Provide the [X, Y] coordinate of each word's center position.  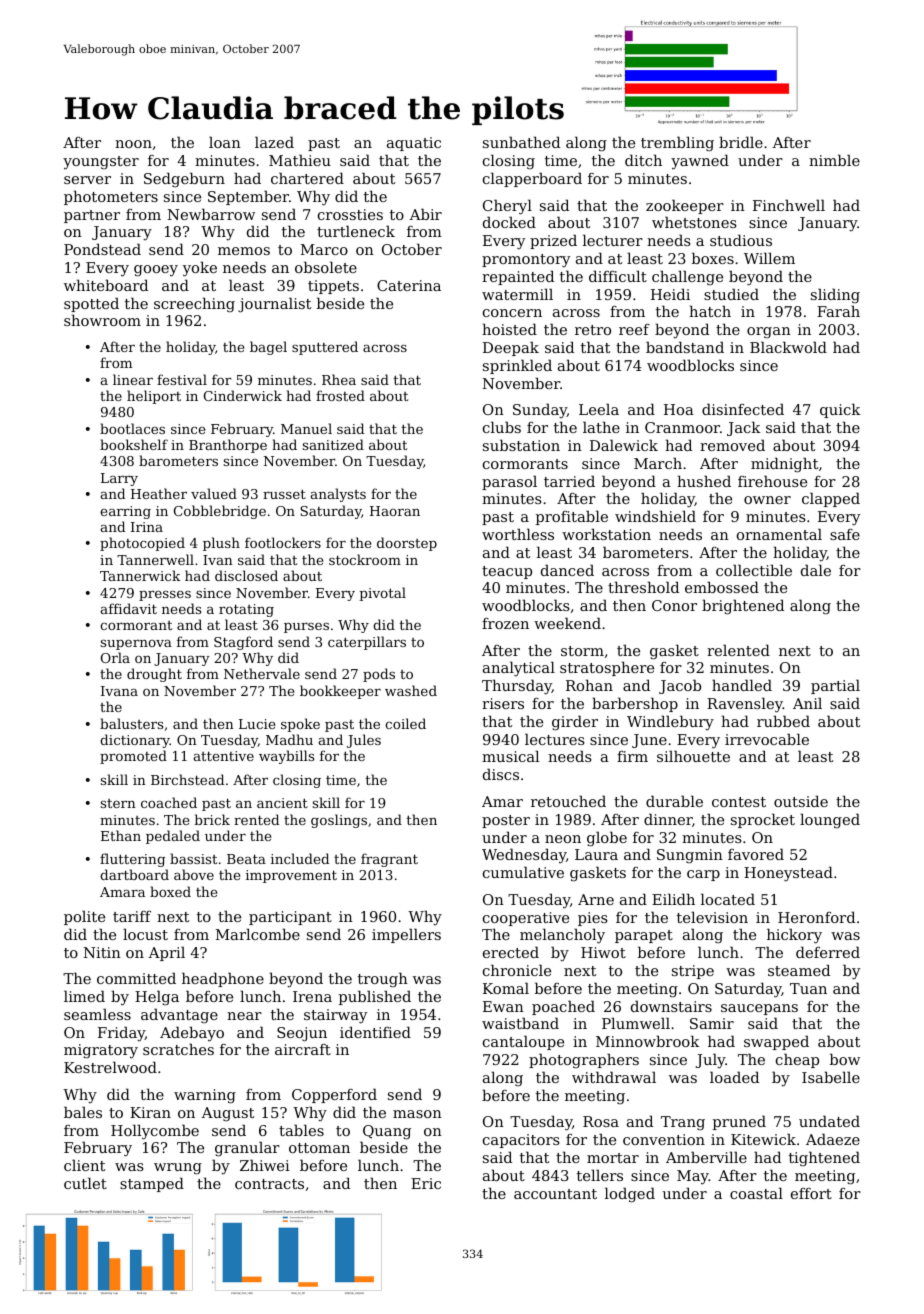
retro [593, 330]
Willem [769, 258]
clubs [502, 427]
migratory [101, 1051]
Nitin [102, 952]
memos [244, 251]
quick [840, 410]
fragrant [389, 860]
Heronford [816, 917]
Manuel [306, 428]
